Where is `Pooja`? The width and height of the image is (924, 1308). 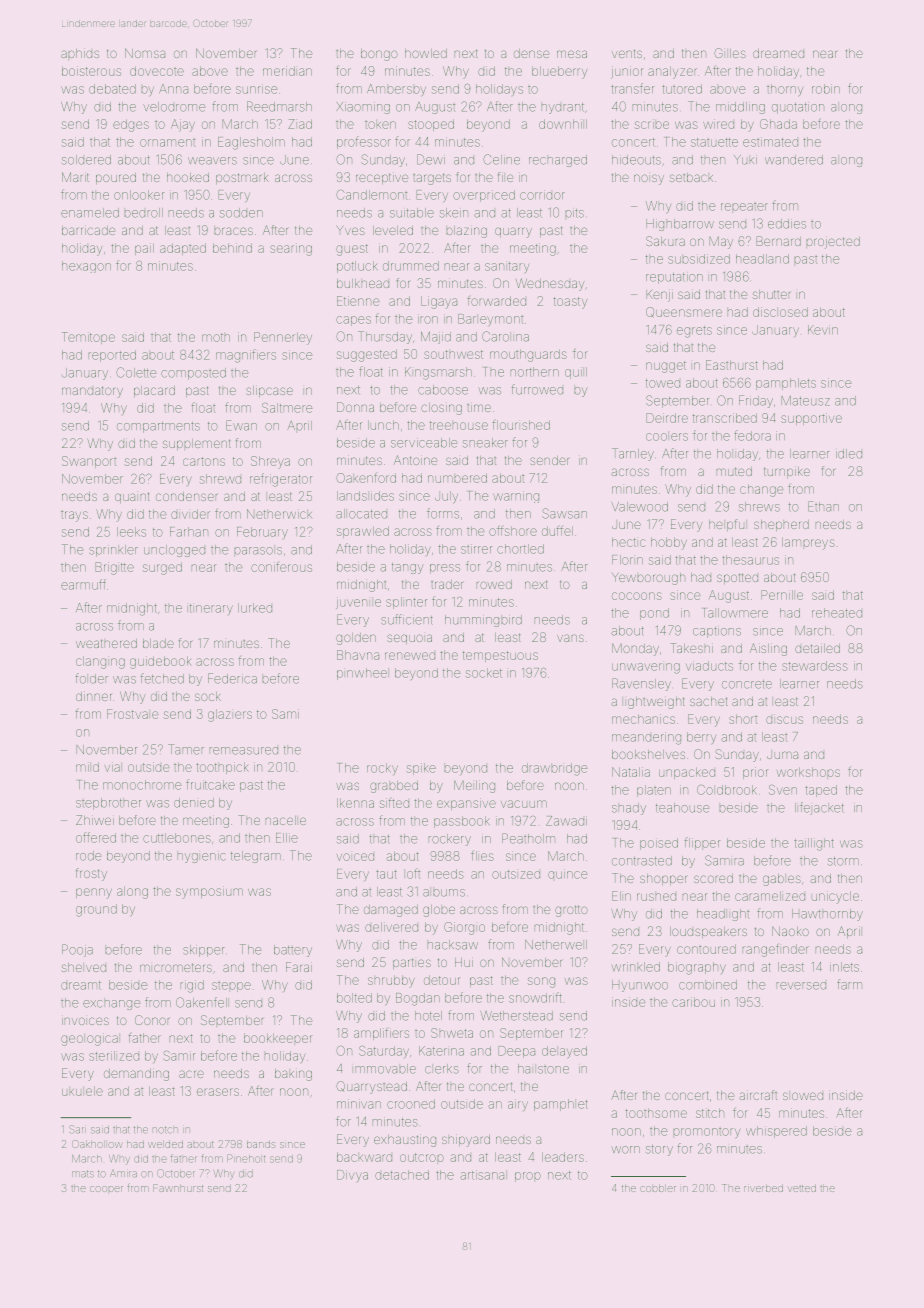
Pooja is located at coordinates (77, 950).
